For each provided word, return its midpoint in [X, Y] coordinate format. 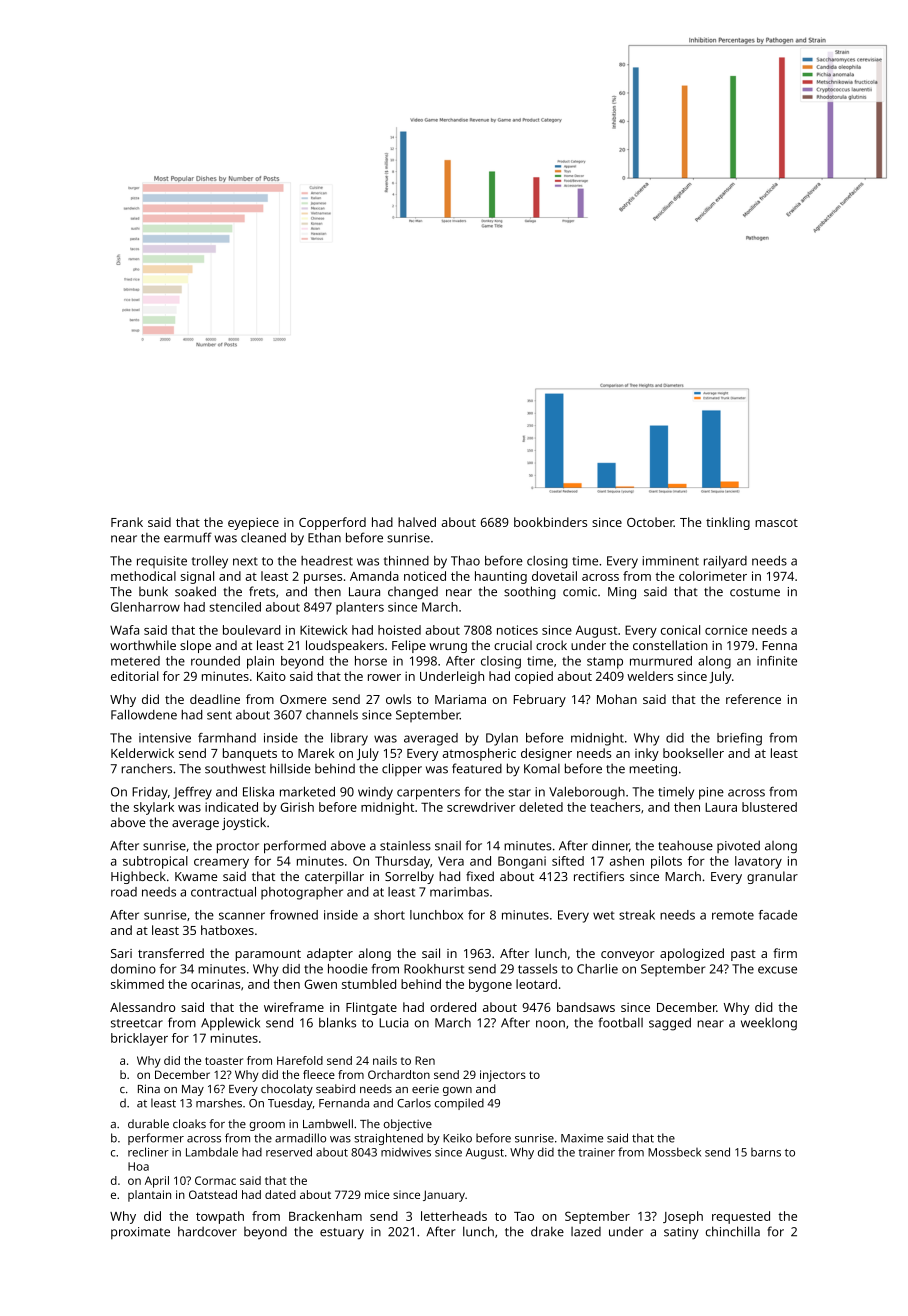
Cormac [215, 1180]
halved [417, 522]
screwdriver [481, 807]
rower [384, 677]
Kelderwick [142, 753]
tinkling [728, 523]
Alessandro [142, 1007]
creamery [221, 864]
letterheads [454, 1216]
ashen [627, 861]
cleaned [263, 538]
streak [637, 915]
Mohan [617, 699]
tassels [538, 969]
